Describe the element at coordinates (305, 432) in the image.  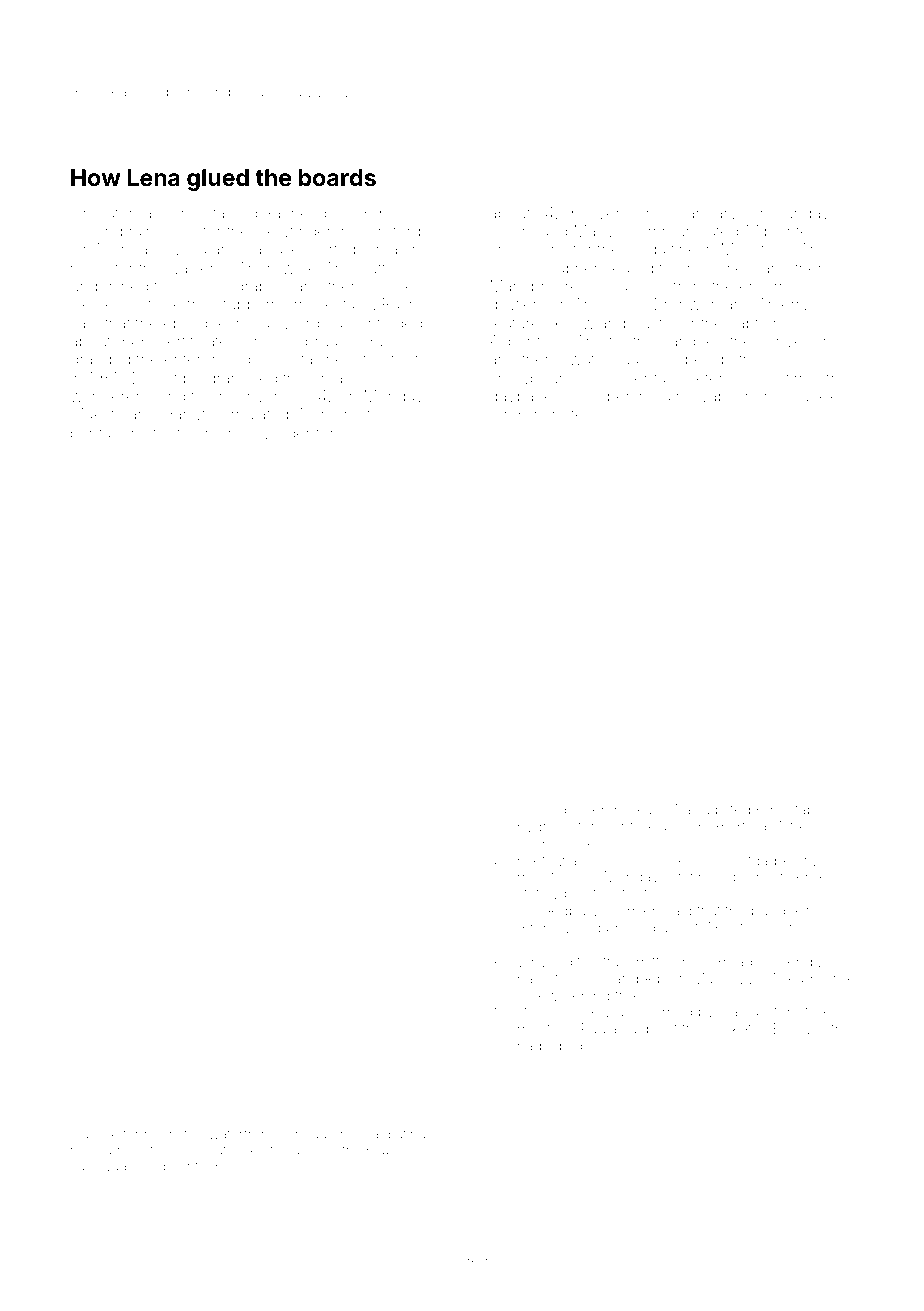
I see `Lindenford` at that location.
